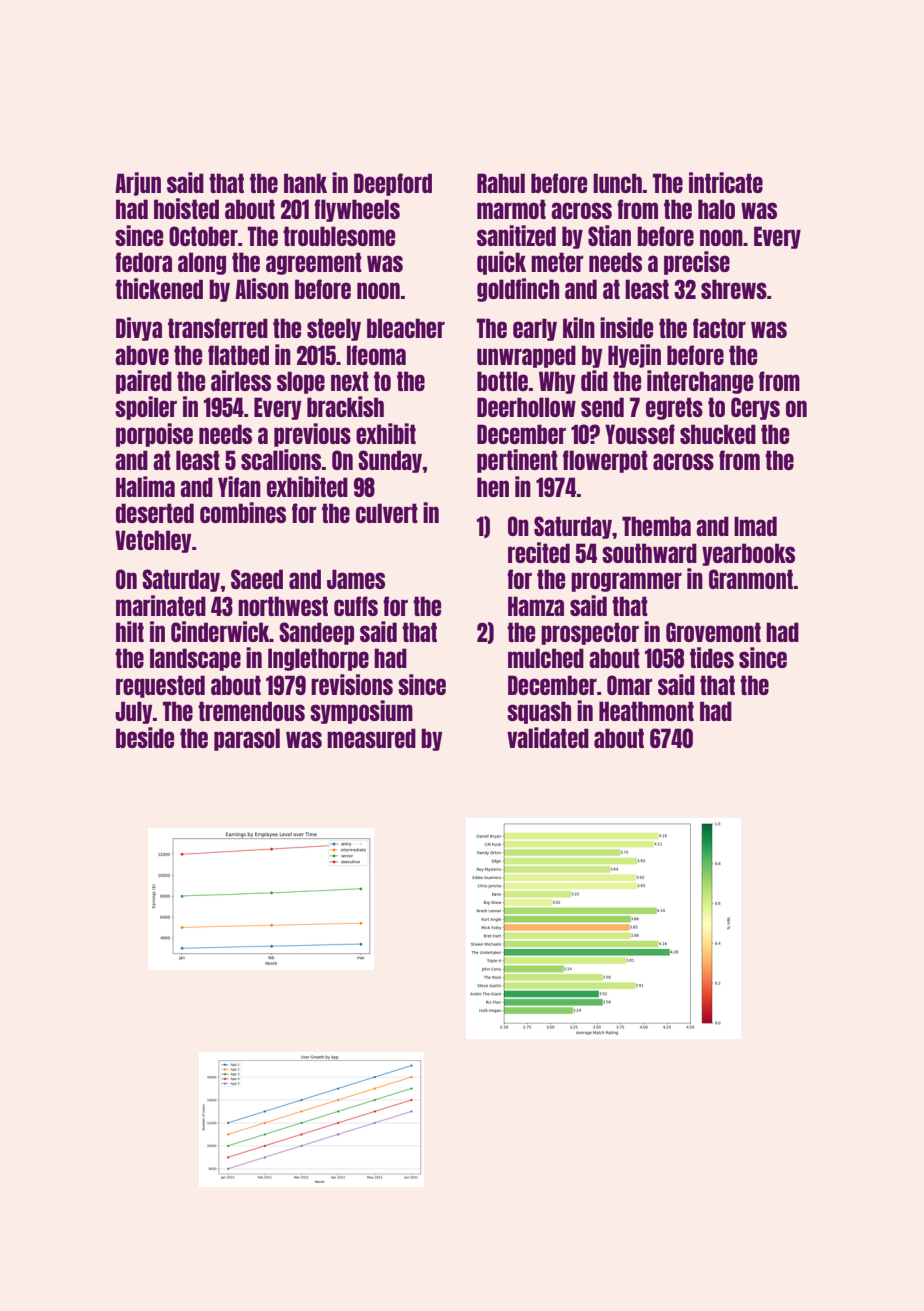 The width and height of the image is (924, 1311). I want to click on Imad, so click(755, 526).
